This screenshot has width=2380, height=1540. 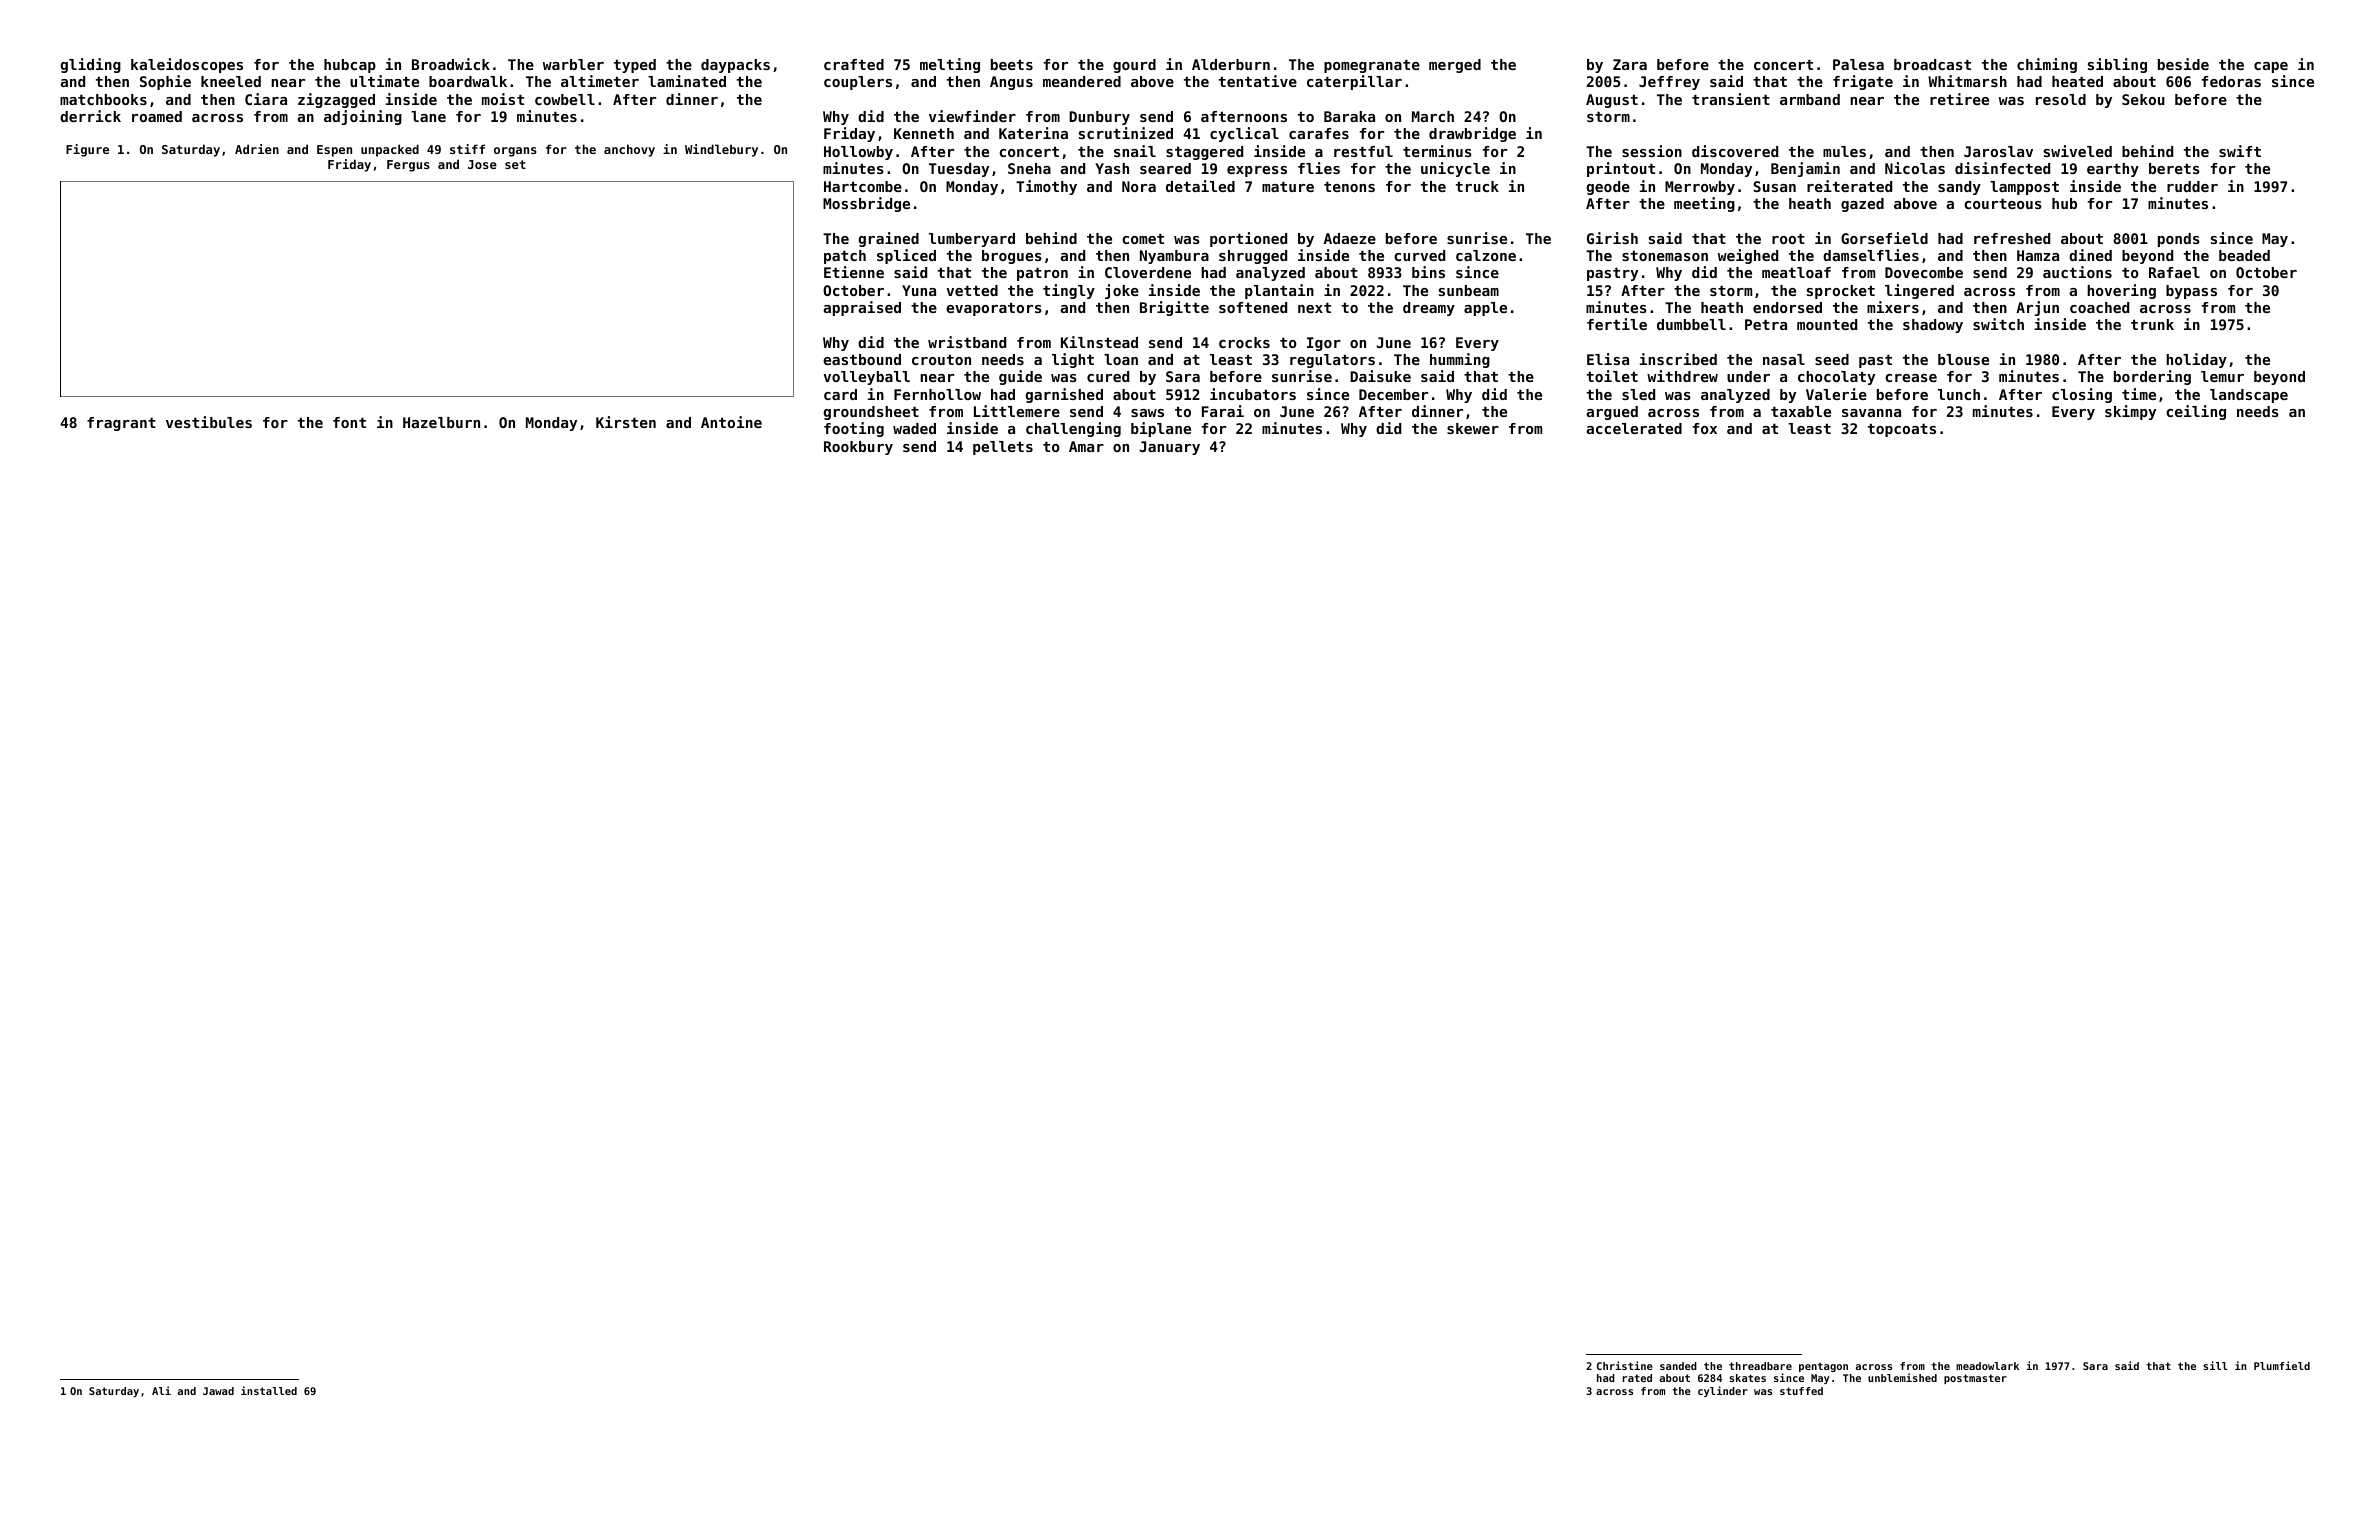 What do you see at coordinates (1836, 378) in the screenshot?
I see `chocolaty` at bounding box center [1836, 378].
